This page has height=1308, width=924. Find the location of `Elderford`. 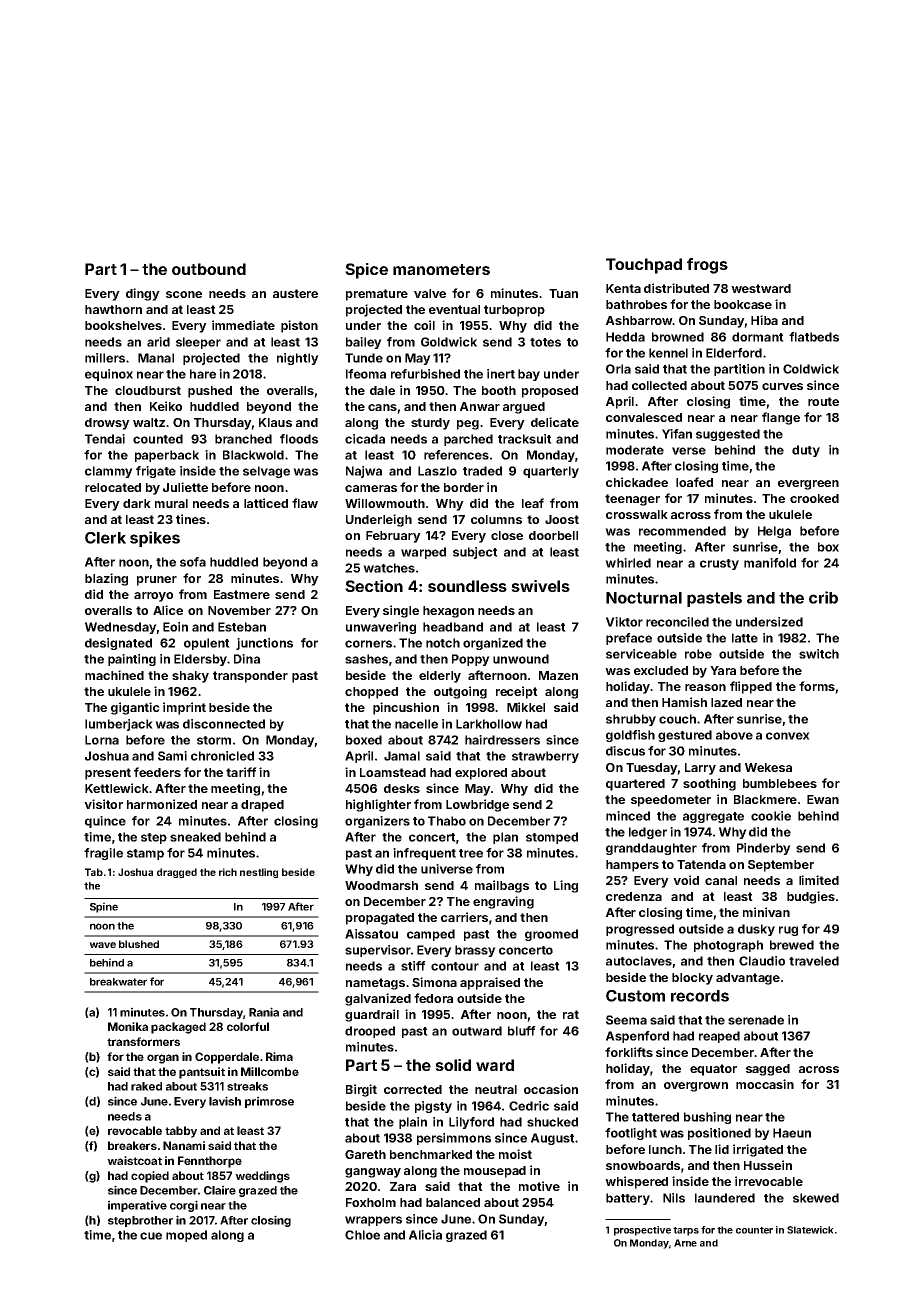

Elderford is located at coordinates (734, 353).
